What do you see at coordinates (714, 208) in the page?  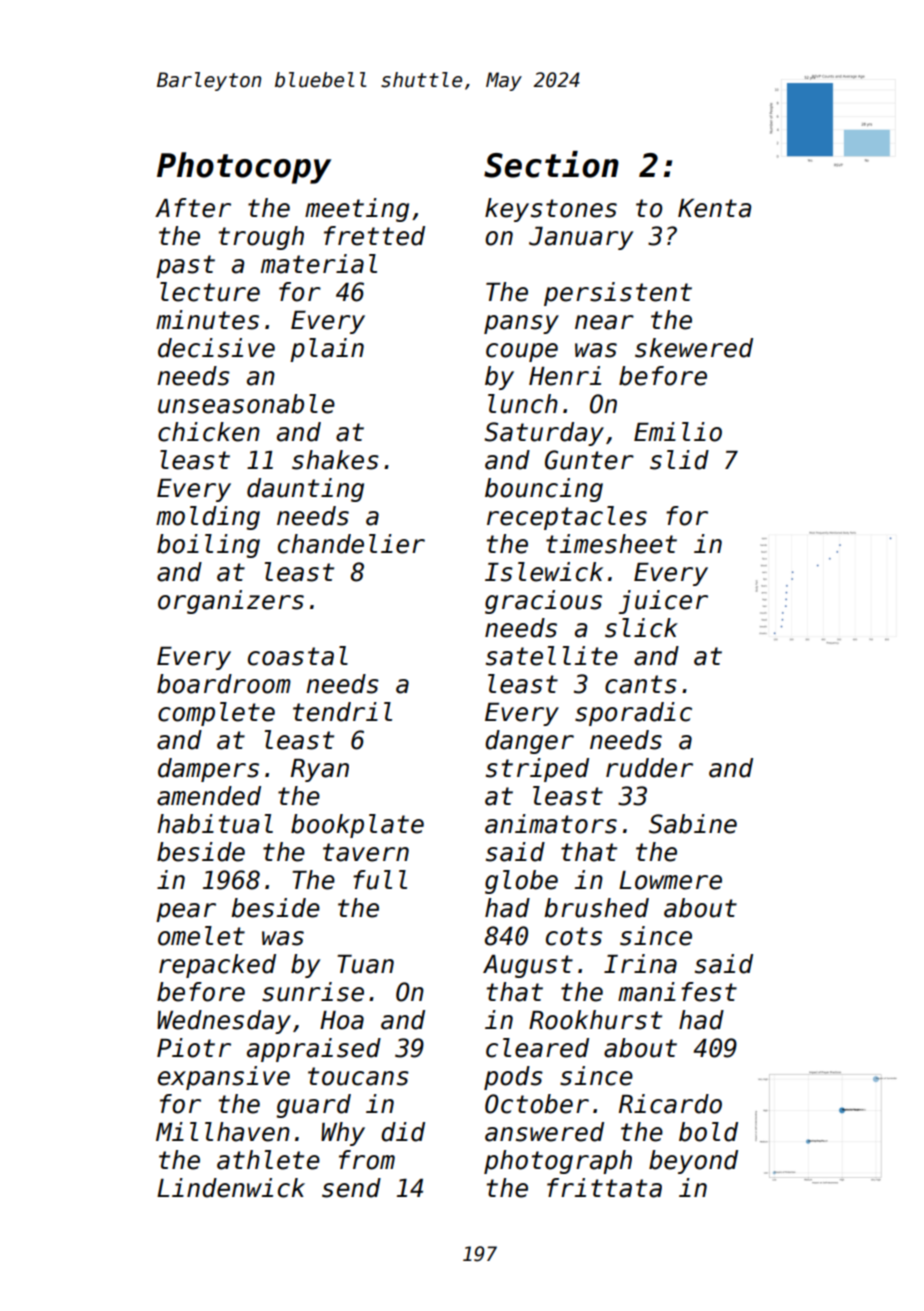 I see `Kenta` at bounding box center [714, 208].
